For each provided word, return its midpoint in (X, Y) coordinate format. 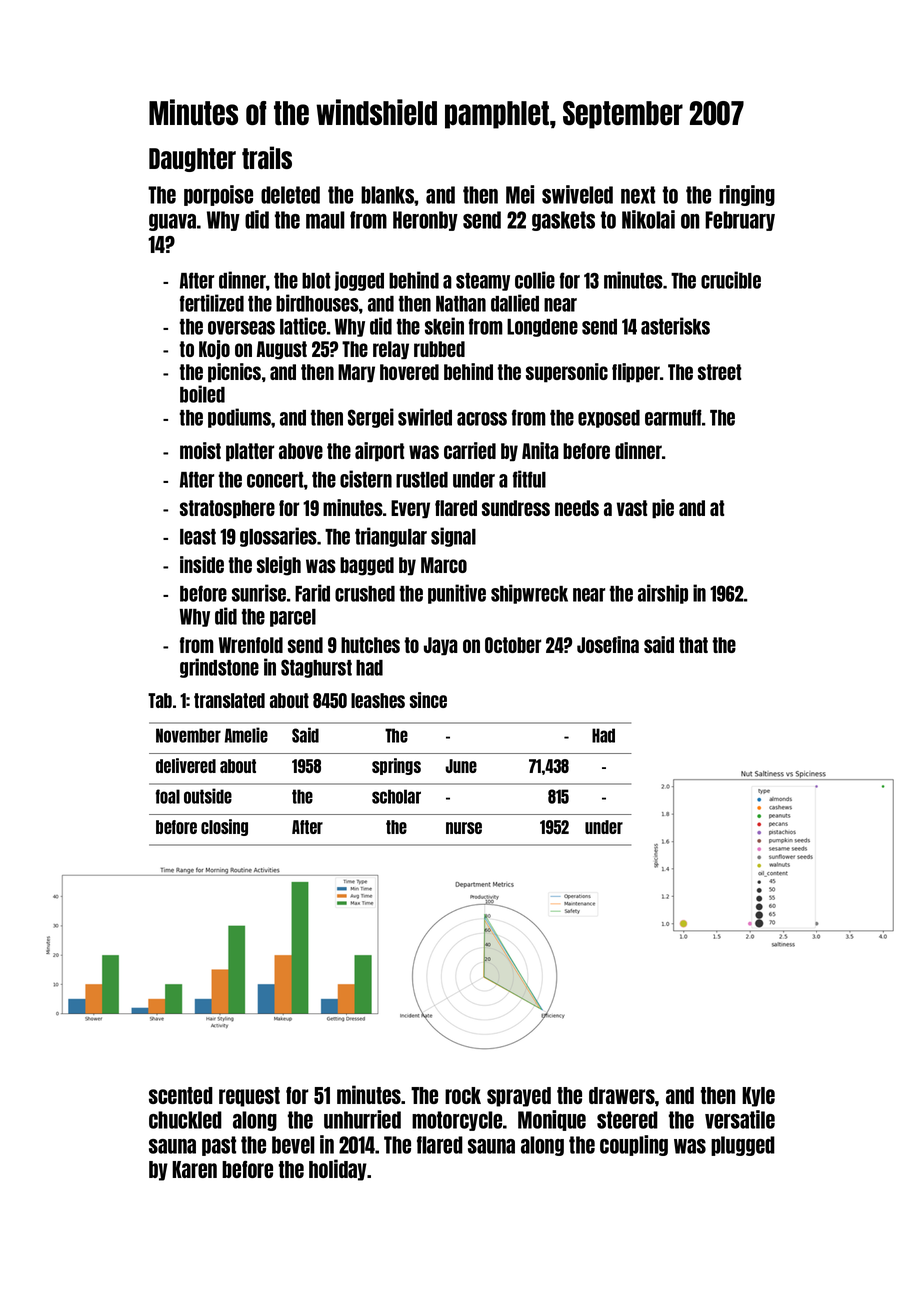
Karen (194, 1169)
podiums (239, 418)
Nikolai (648, 219)
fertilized (212, 303)
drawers (622, 1095)
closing (224, 827)
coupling (634, 1145)
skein (444, 326)
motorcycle (457, 1121)
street (720, 372)
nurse (464, 828)
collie (535, 280)
